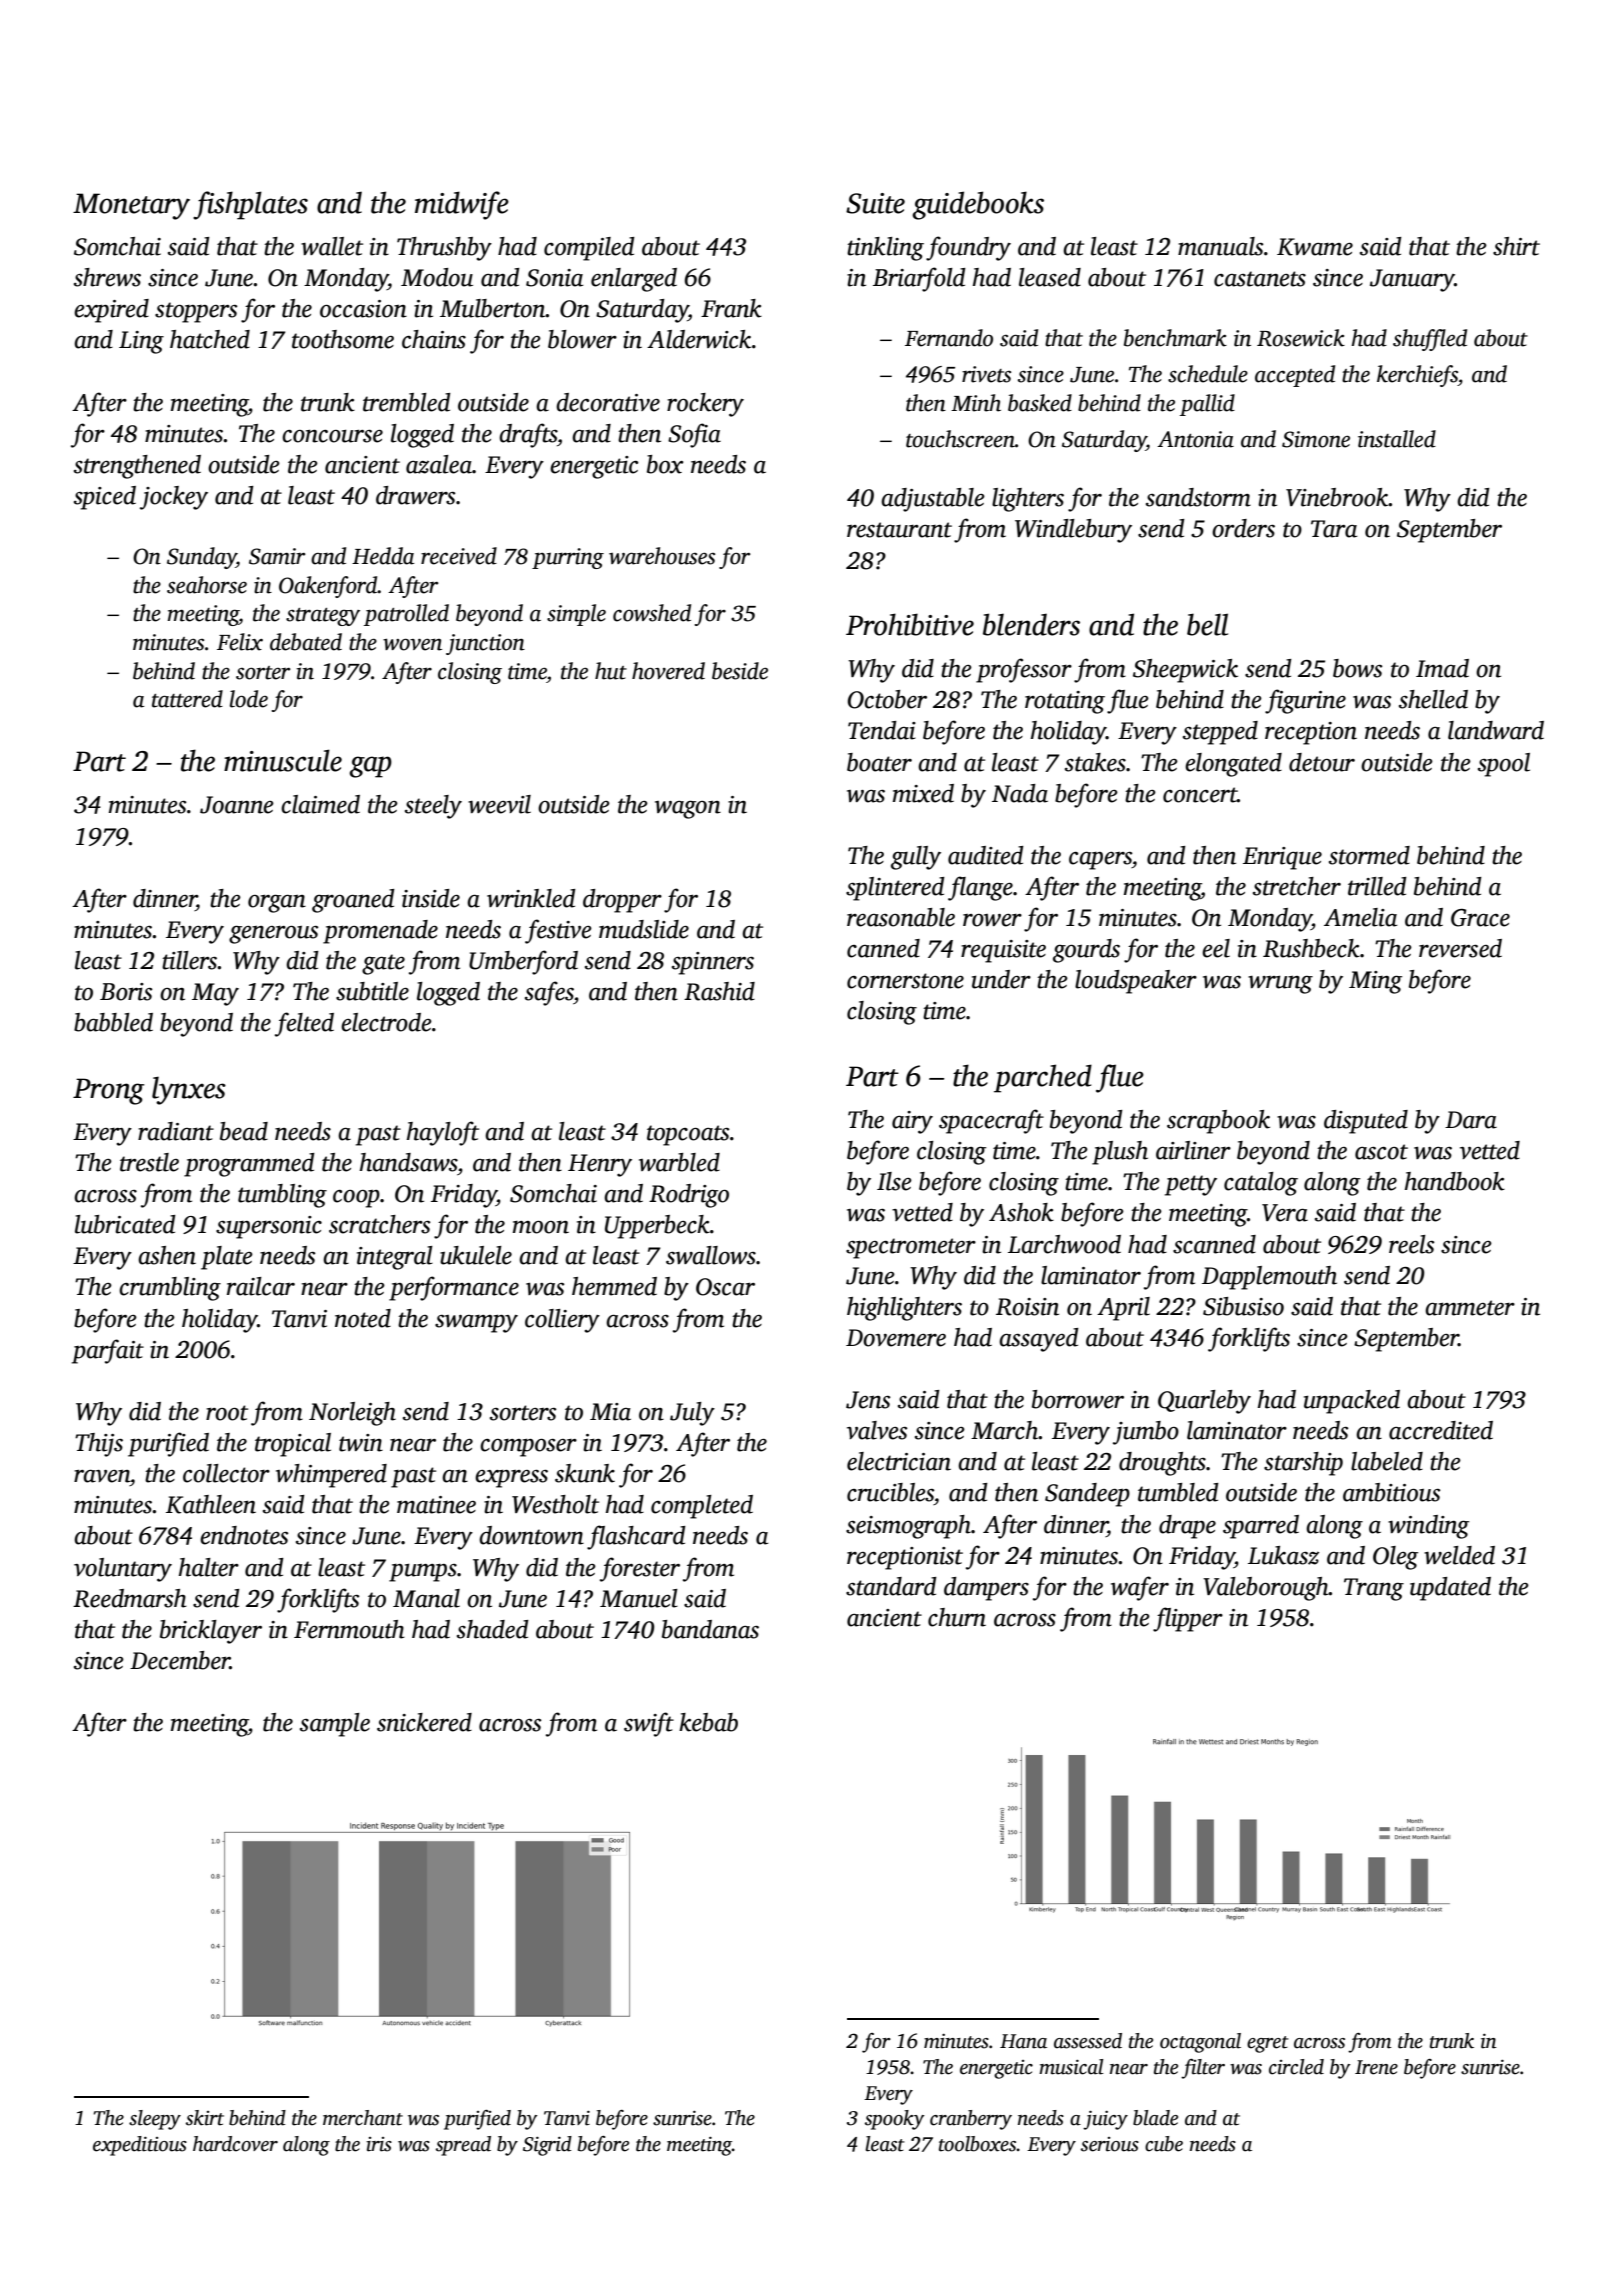 The height and width of the document is (2292, 1620). Describe the element at coordinates (1188, 1619) in the document. I see `flipper` at that location.
